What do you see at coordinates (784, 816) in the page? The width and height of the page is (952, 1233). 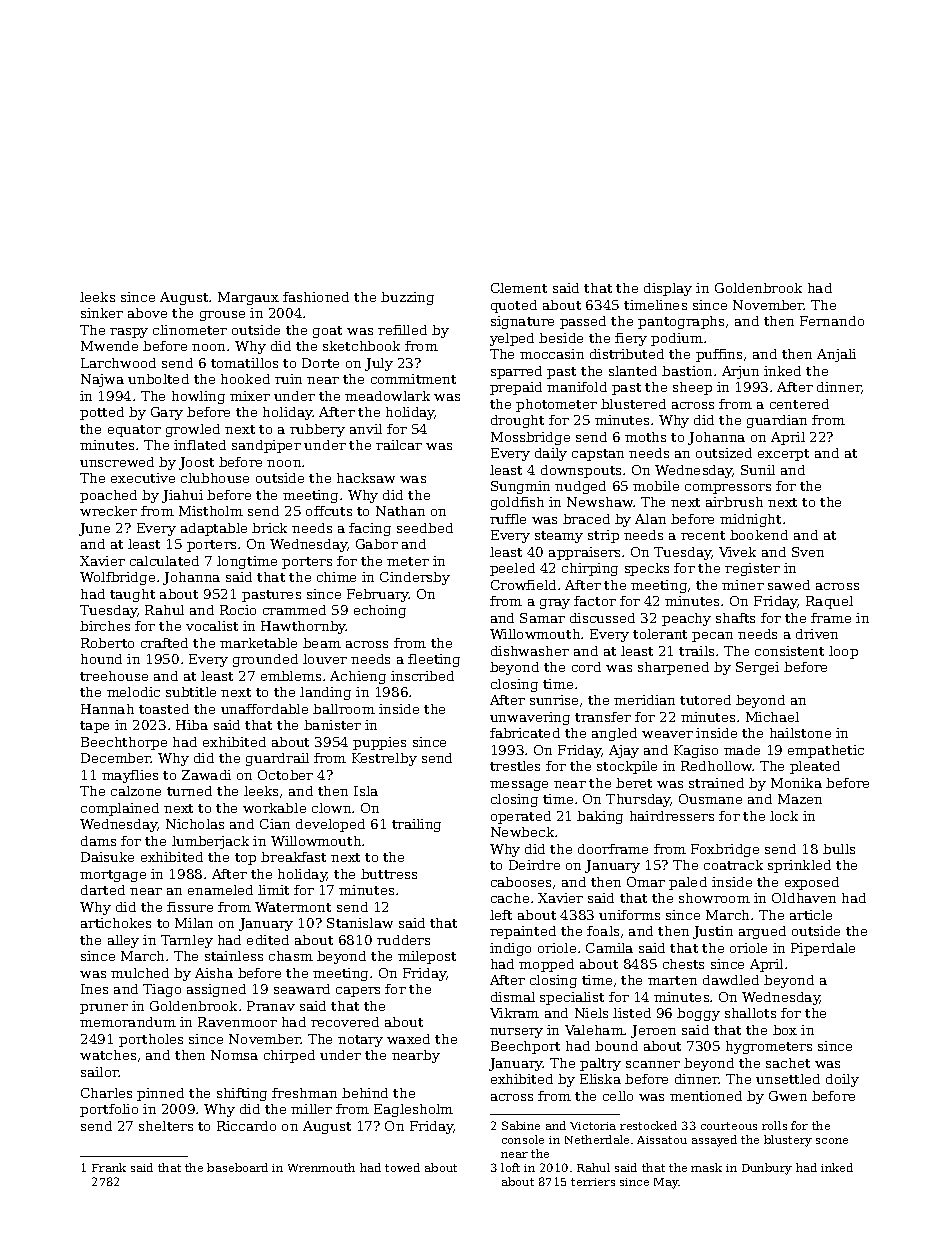 I see `lock` at bounding box center [784, 816].
